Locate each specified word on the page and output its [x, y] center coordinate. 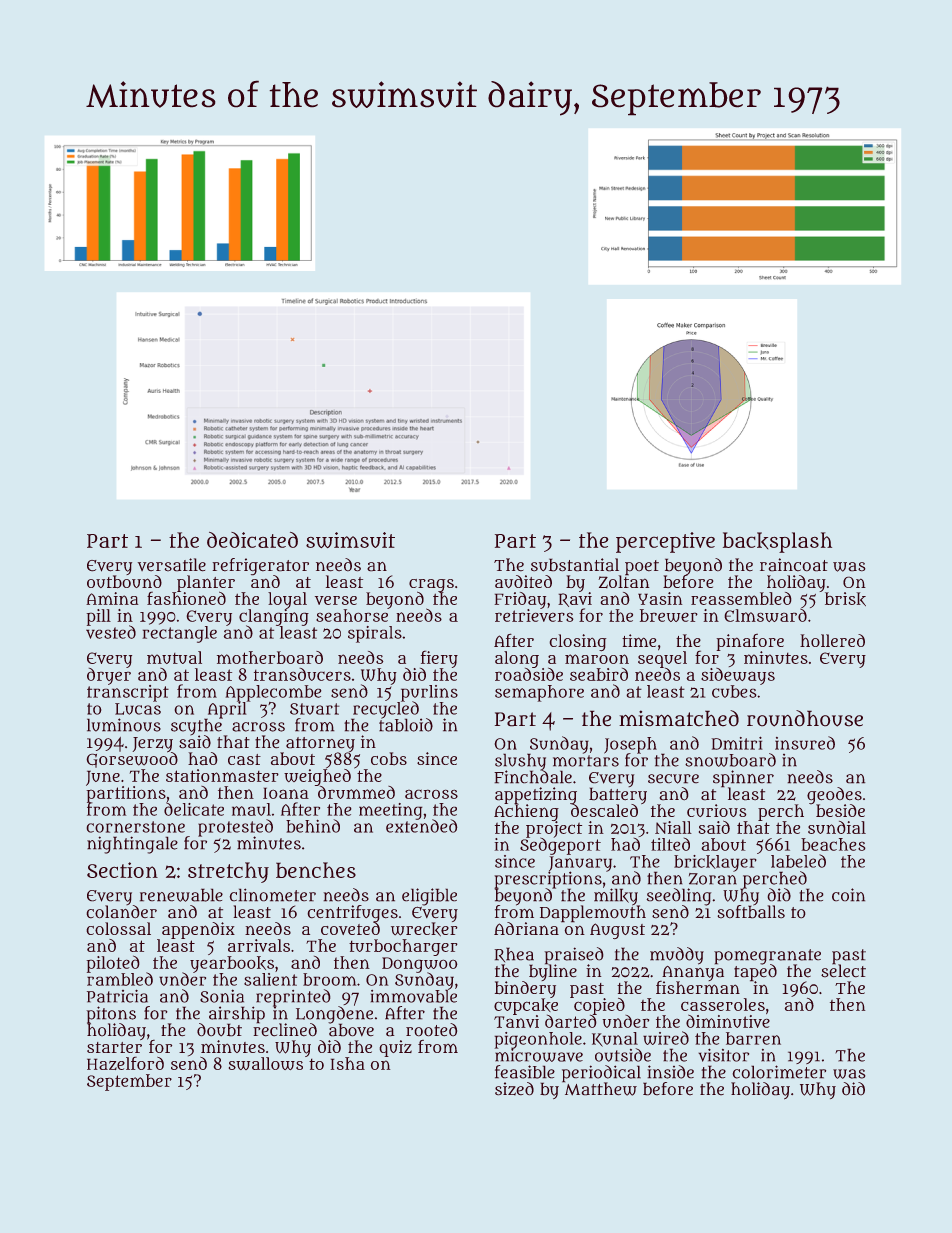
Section [122, 870]
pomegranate [767, 956]
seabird [599, 674]
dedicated [252, 540]
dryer [109, 676]
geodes [834, 795]
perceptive [665, 542]
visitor [723, 1055]
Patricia [117, 996]
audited [523, 581]
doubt [219, 1030]
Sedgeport [560, 846]
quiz [395, 1048]
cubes [734, 691]
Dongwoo [420, 965]
